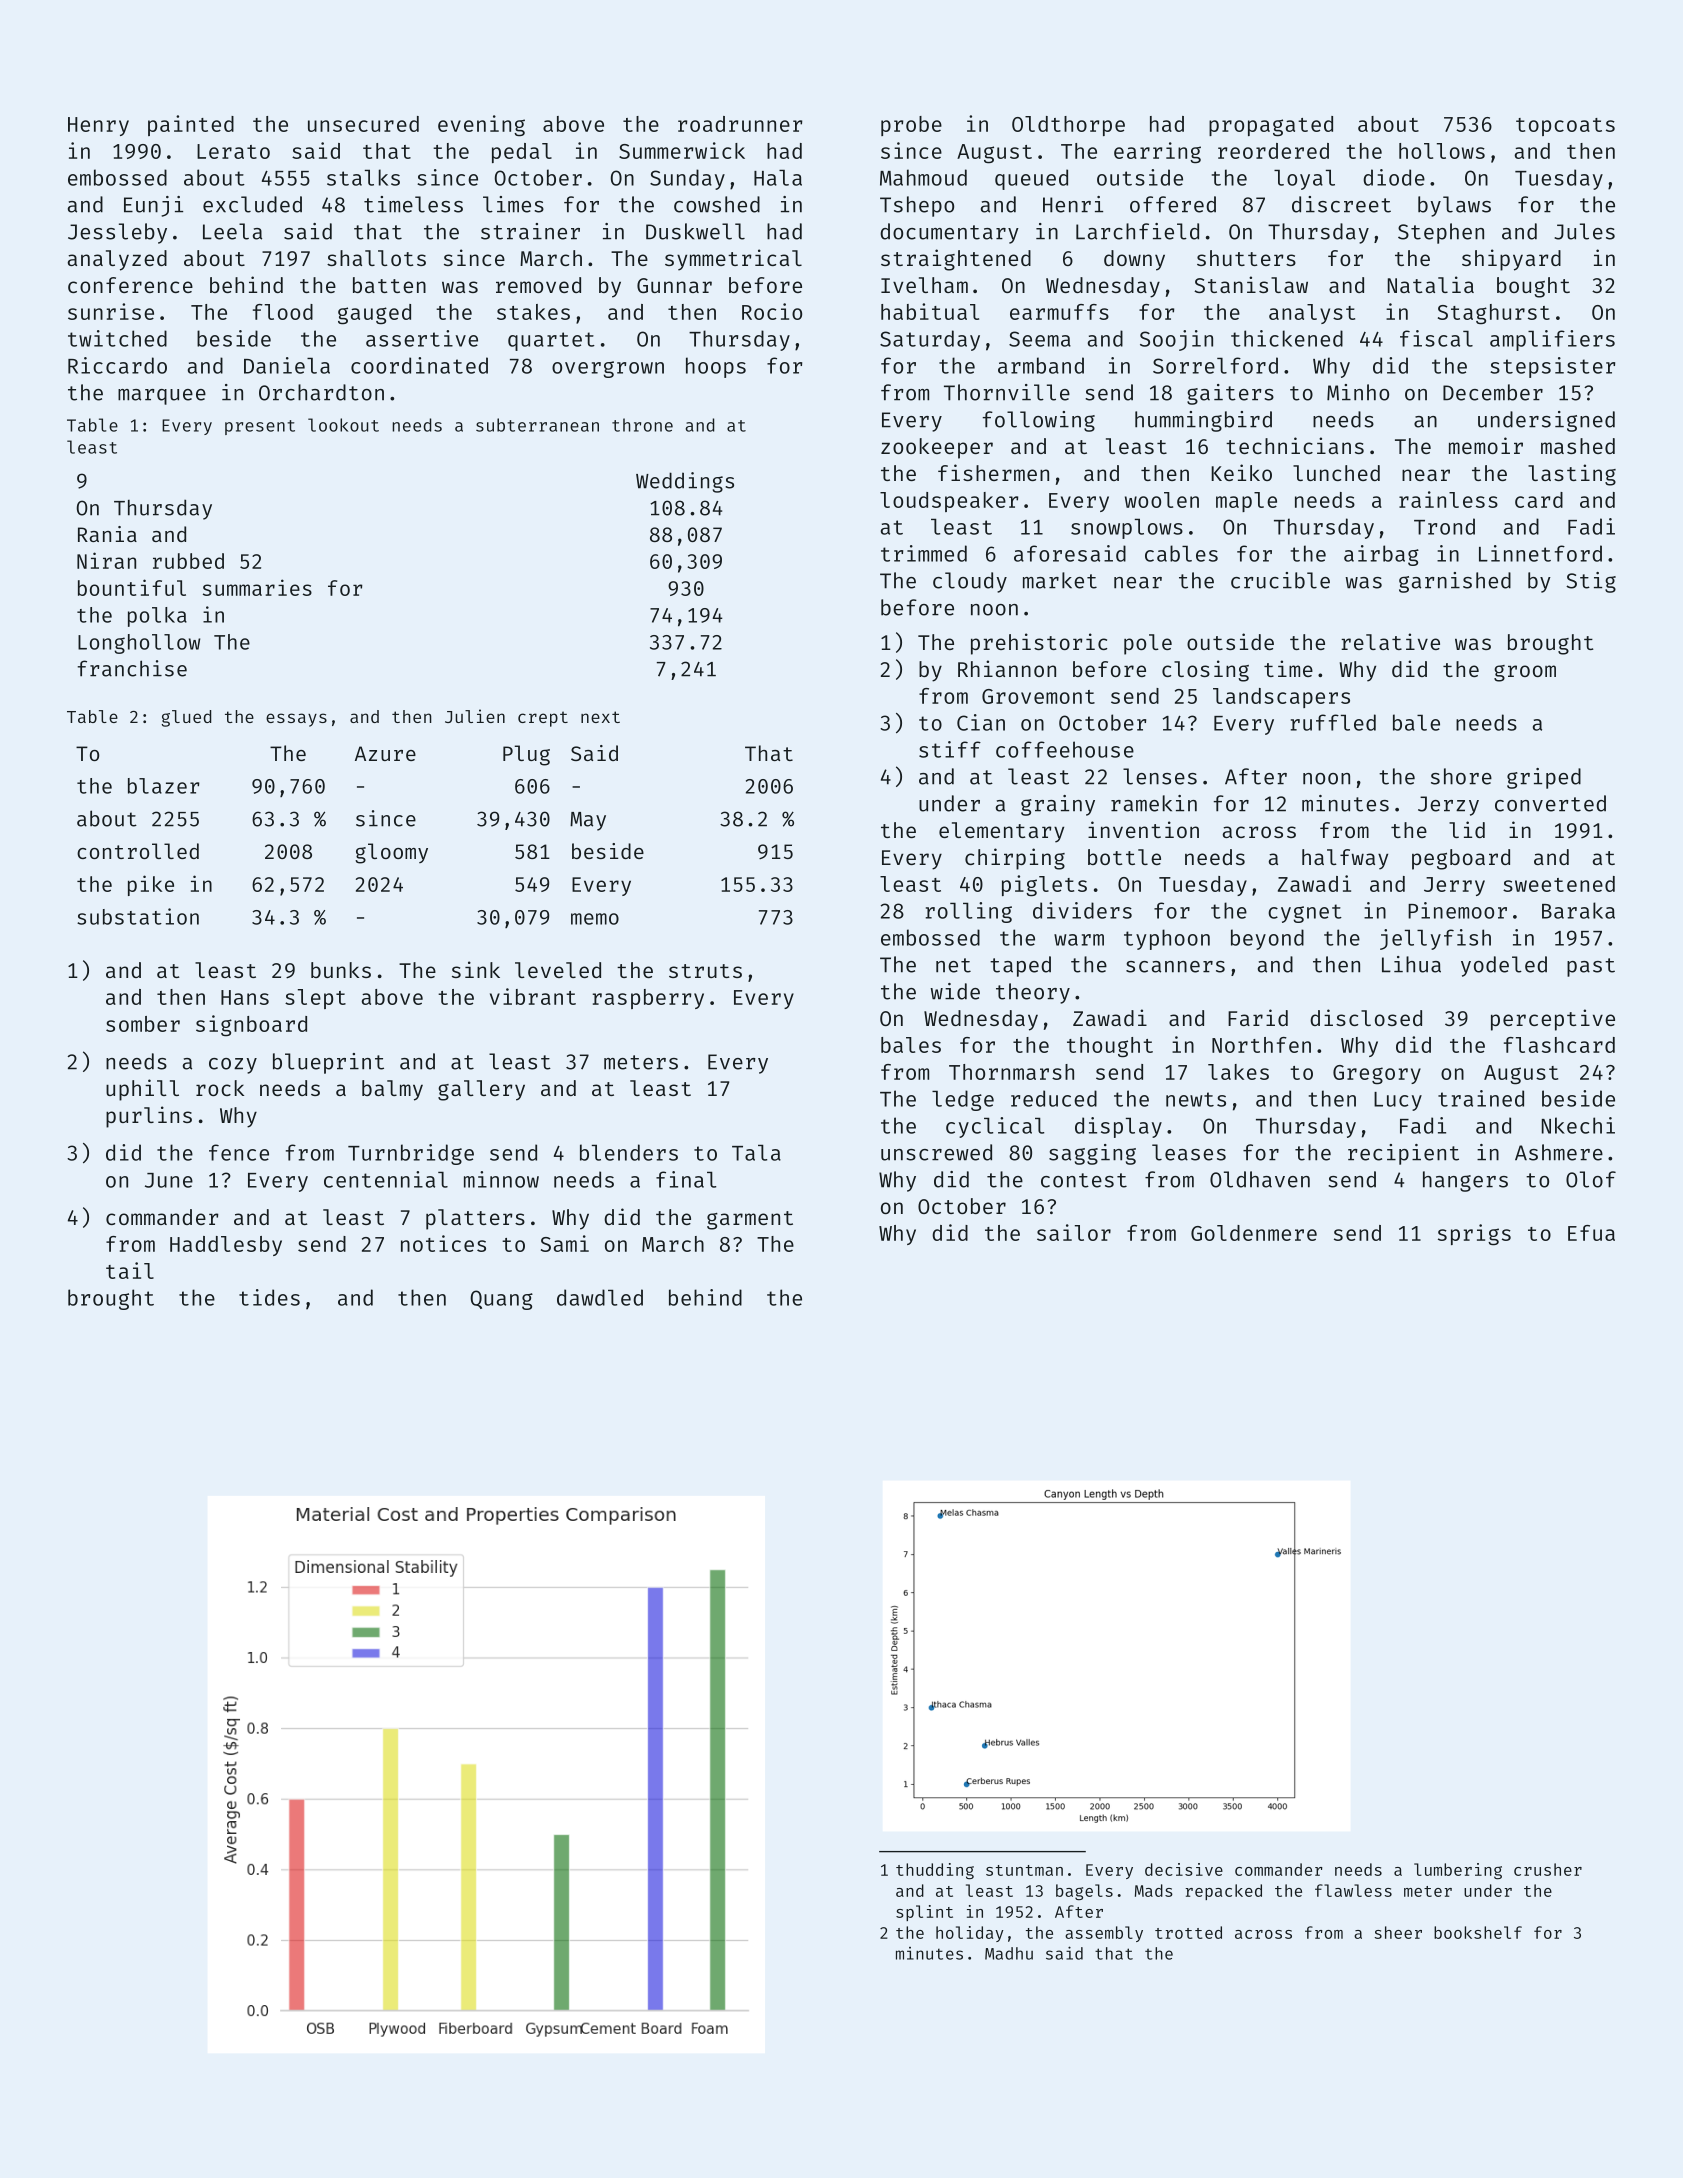  I want to click on Keiko, so click(1241, 472).
